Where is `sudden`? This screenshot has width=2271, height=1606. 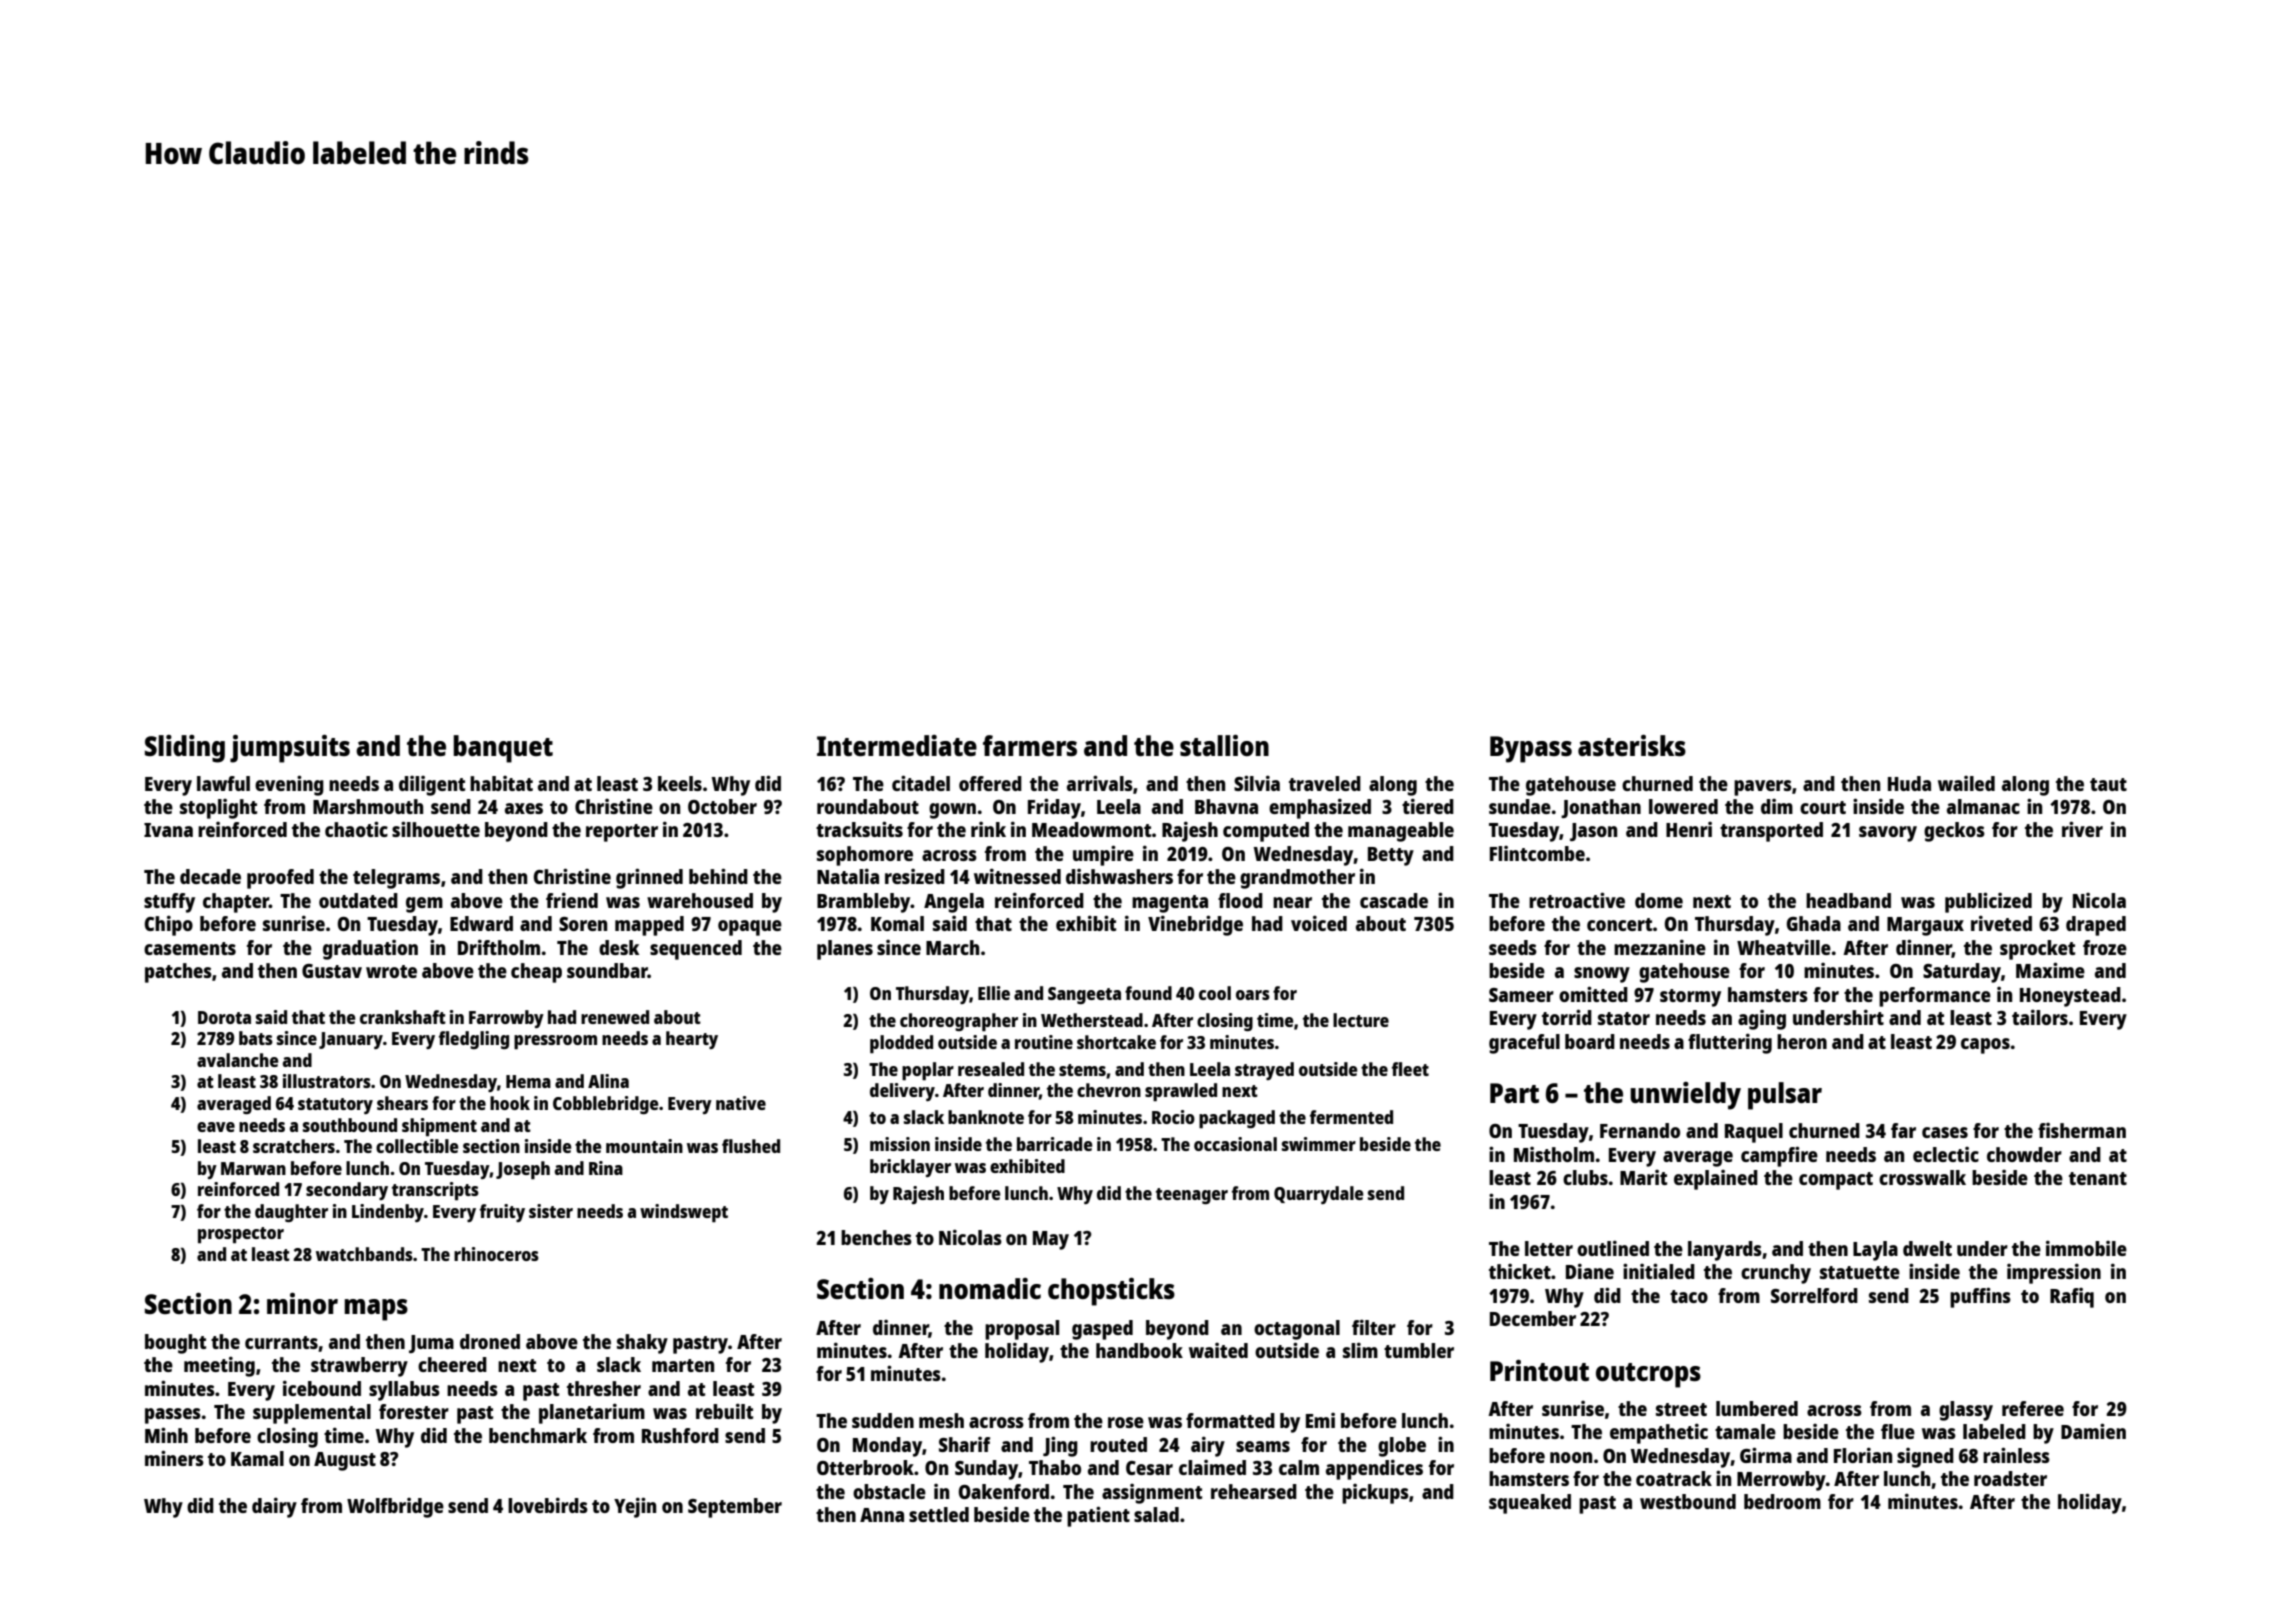 sudden is located at coordinates (883, 1420).
